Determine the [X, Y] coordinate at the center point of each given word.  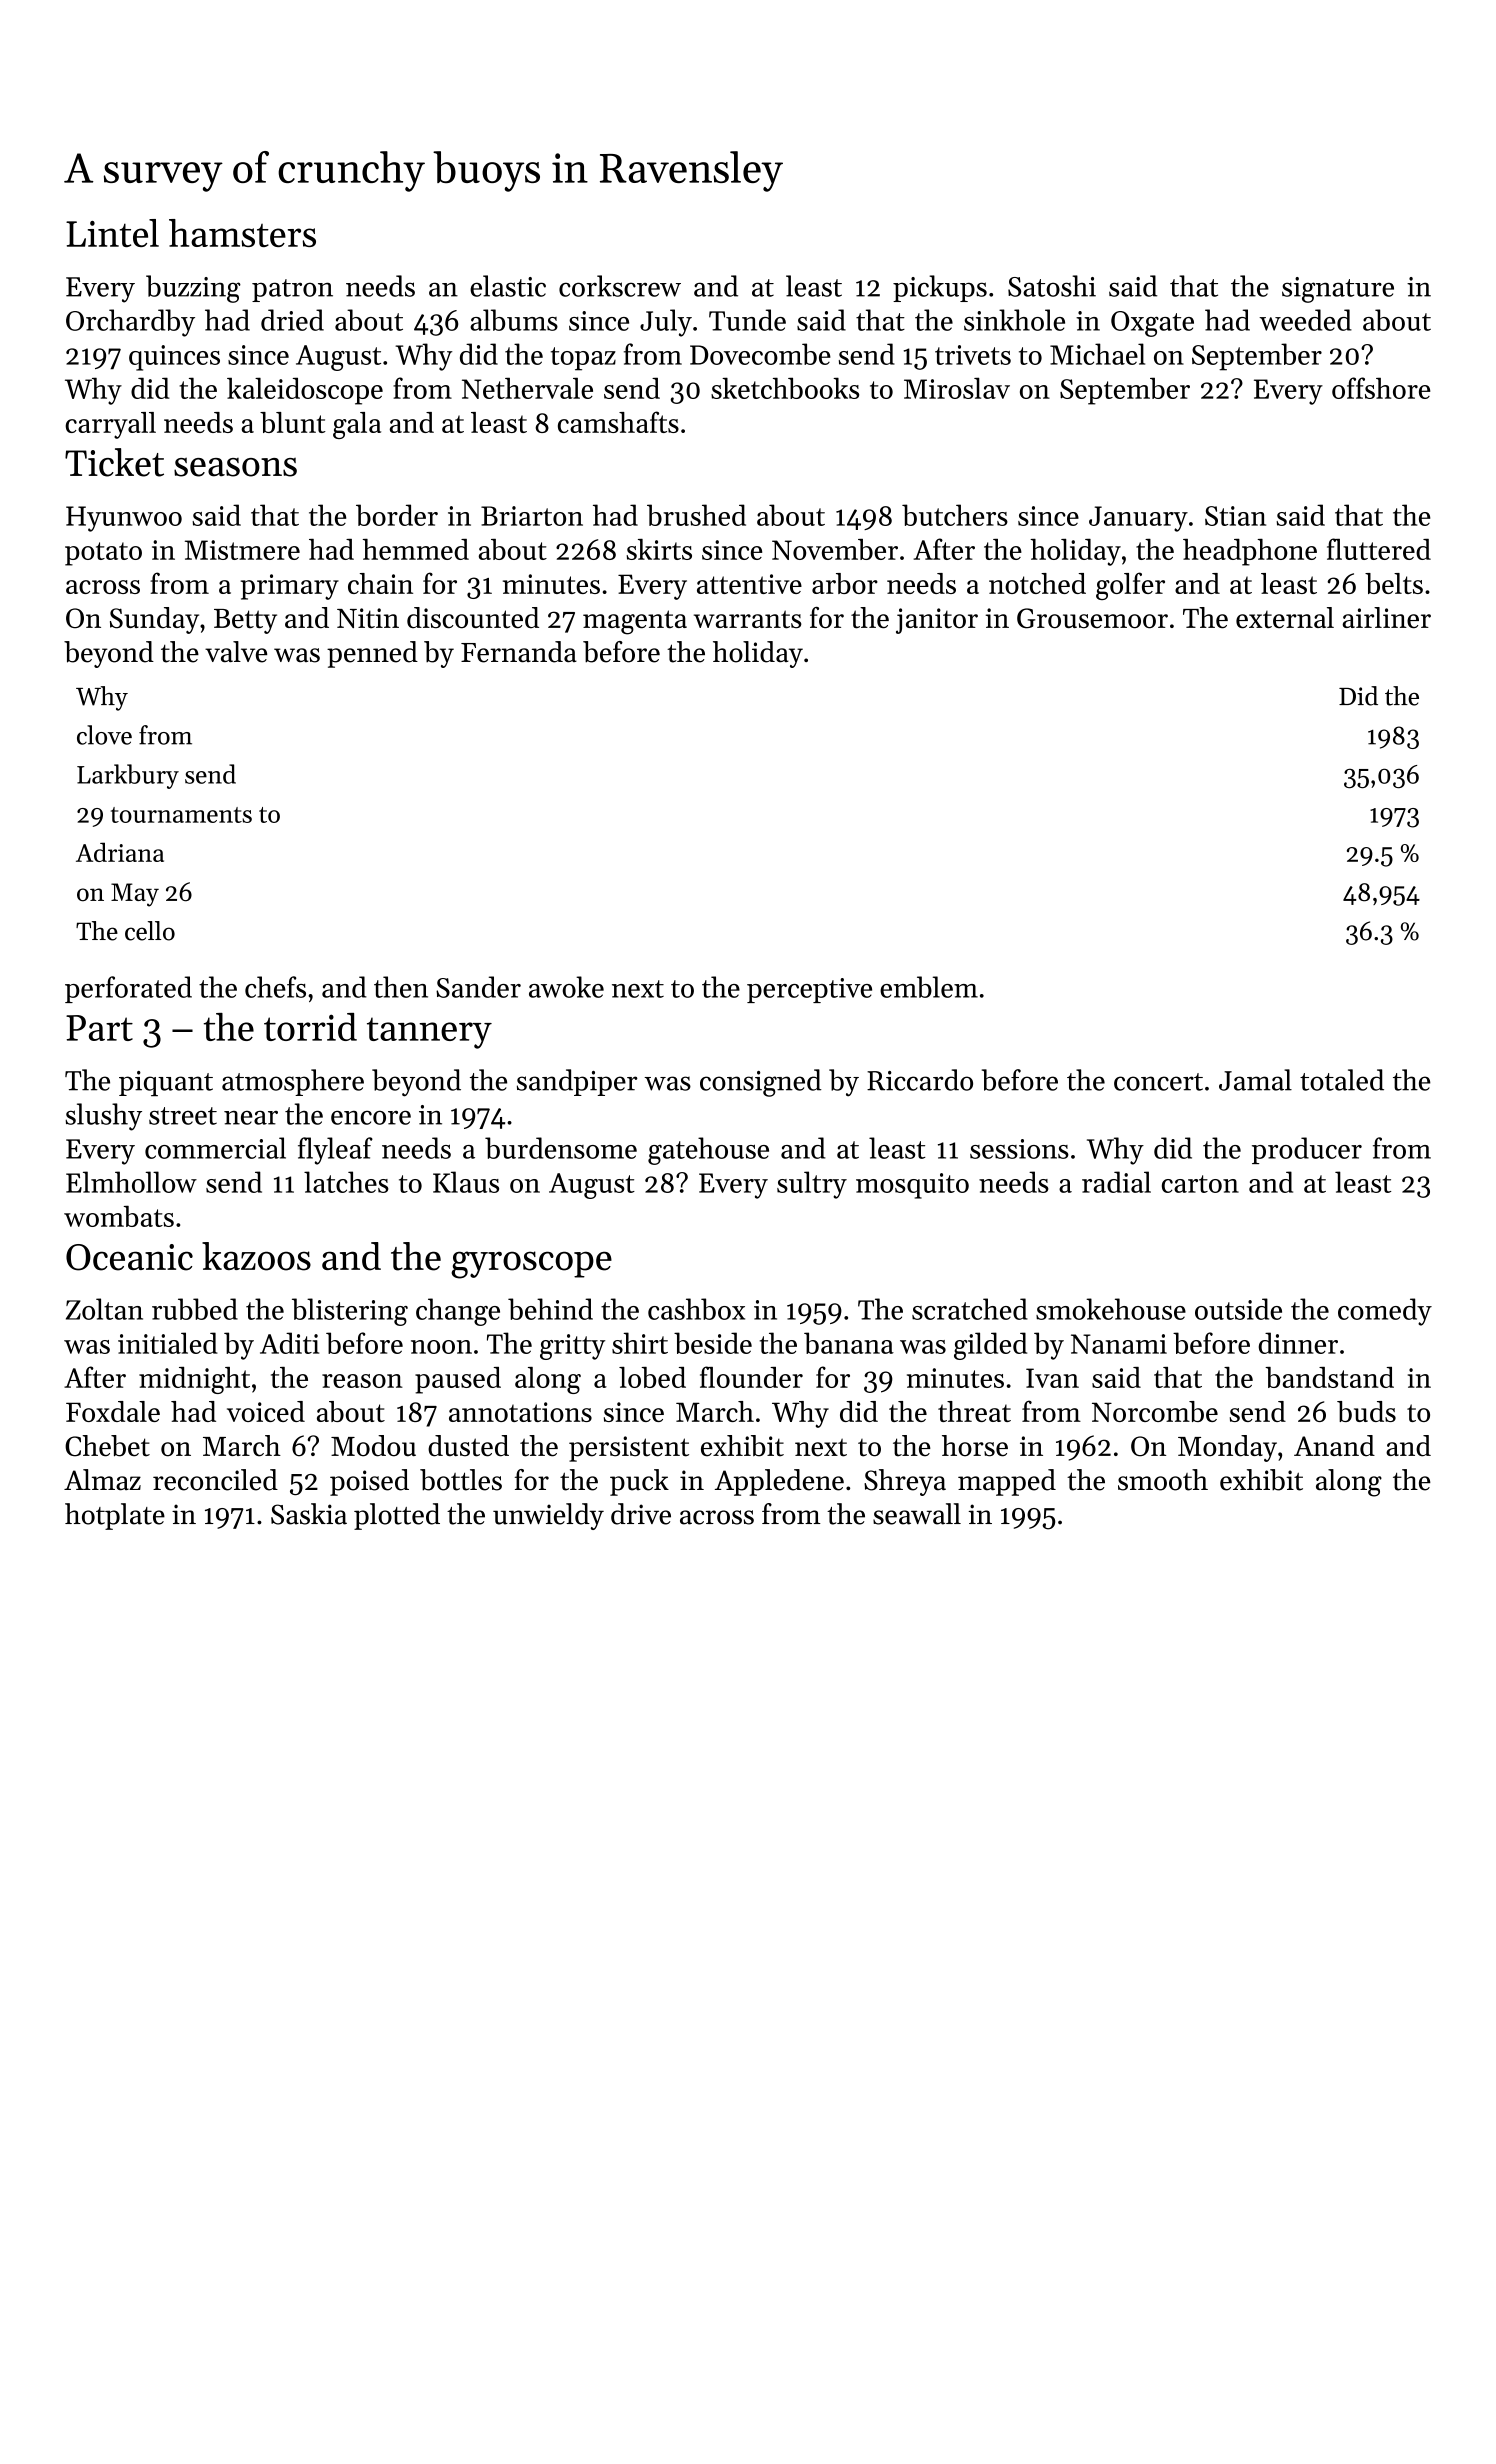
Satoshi [1052, 286]
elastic [508, 286]
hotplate [115, 1516]
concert [1158, 1082]
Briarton [532, 516]
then [401, 987]
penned [372, 654]
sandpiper [577, 1082]
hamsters [242, 233]
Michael [1097, 354]
